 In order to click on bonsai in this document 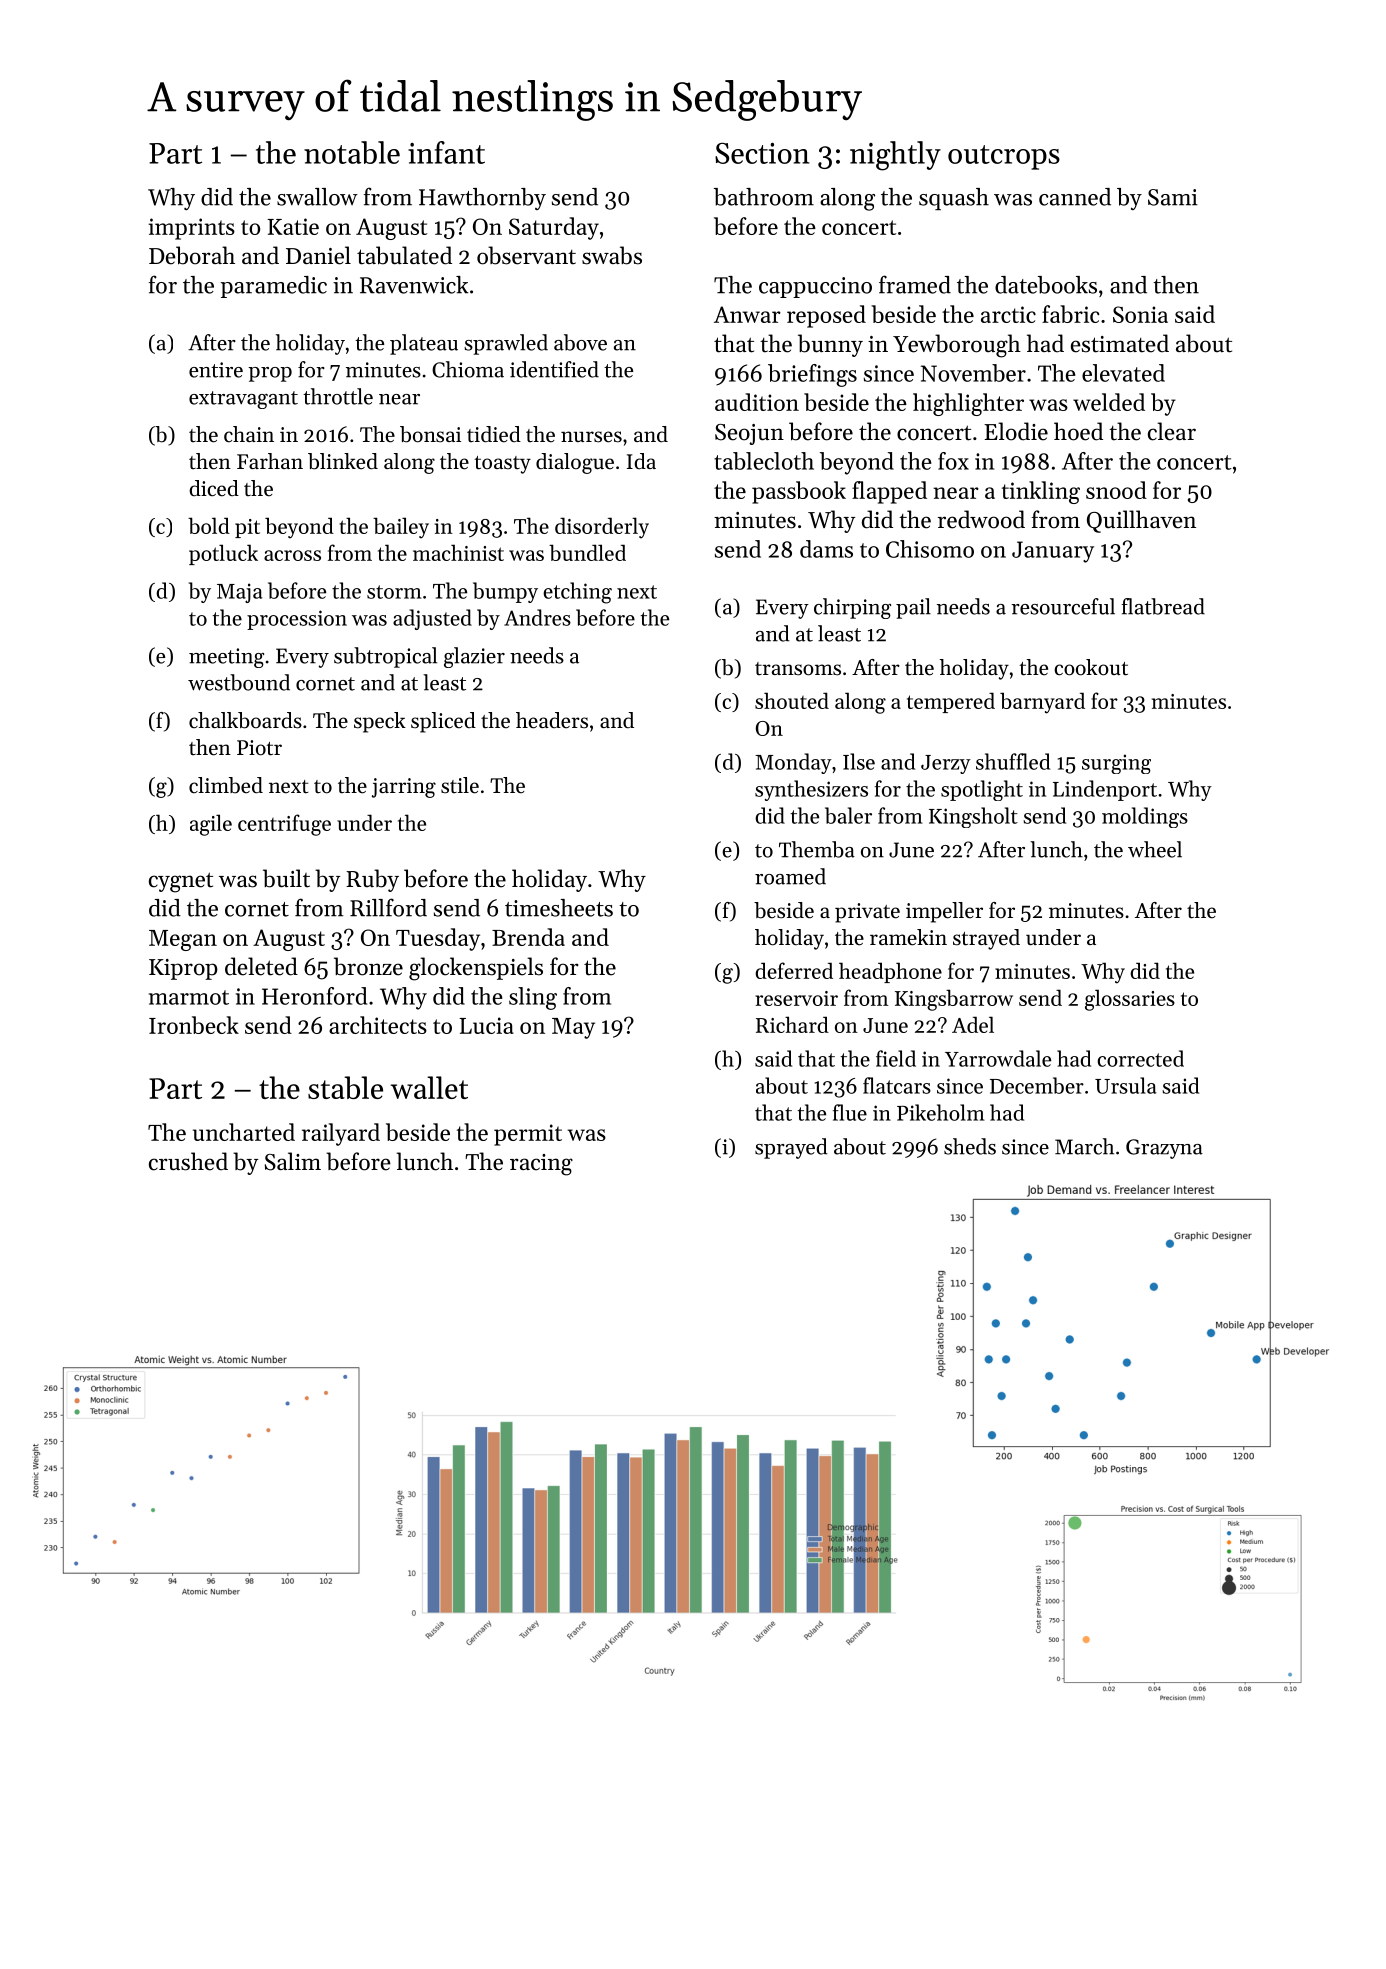, I will do `click(430, 434)`.
